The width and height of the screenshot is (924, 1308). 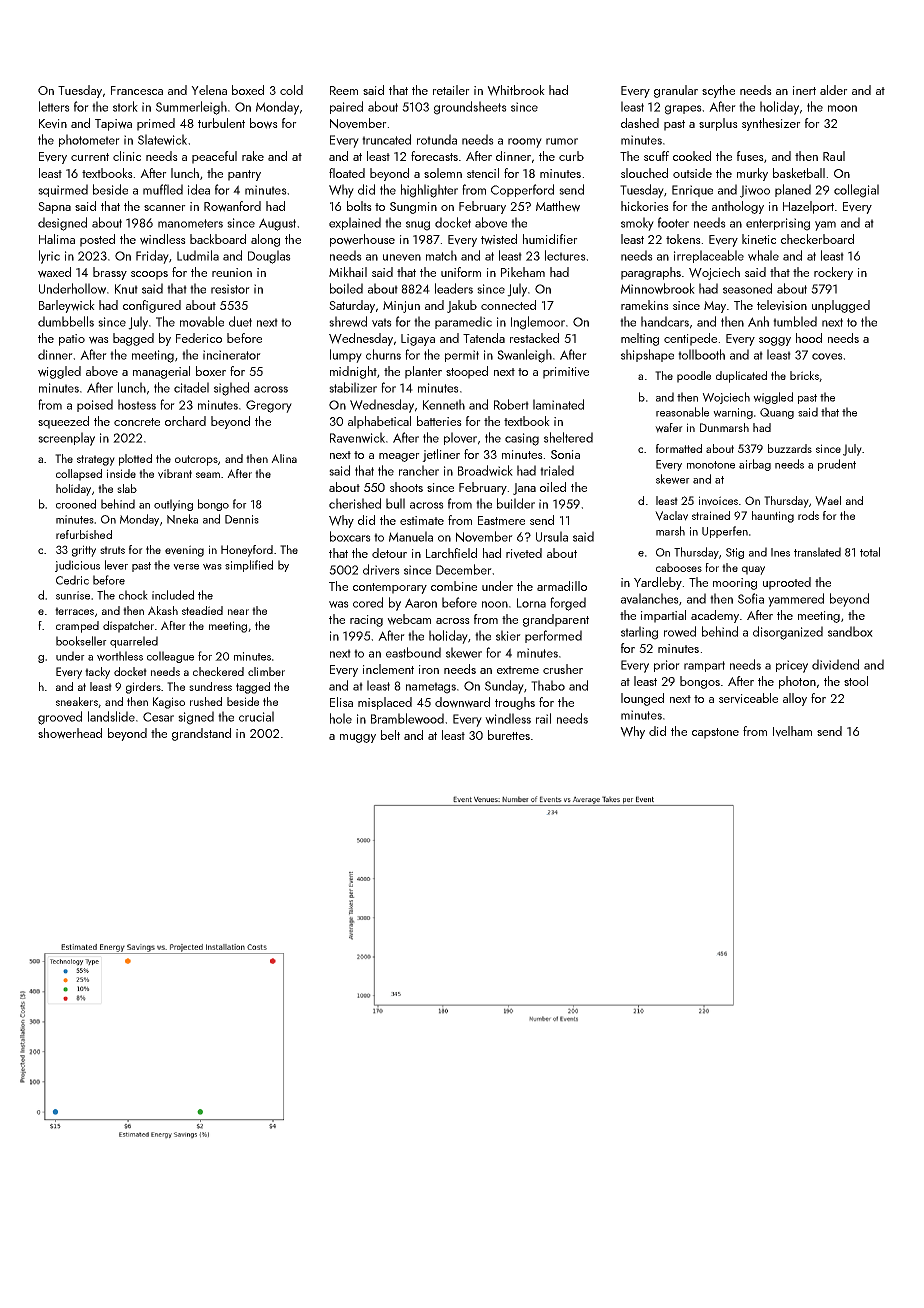 What do you see at coordinates (763, 255) in the screenshot?
I see `whale` at bounding box center [763, 255].
